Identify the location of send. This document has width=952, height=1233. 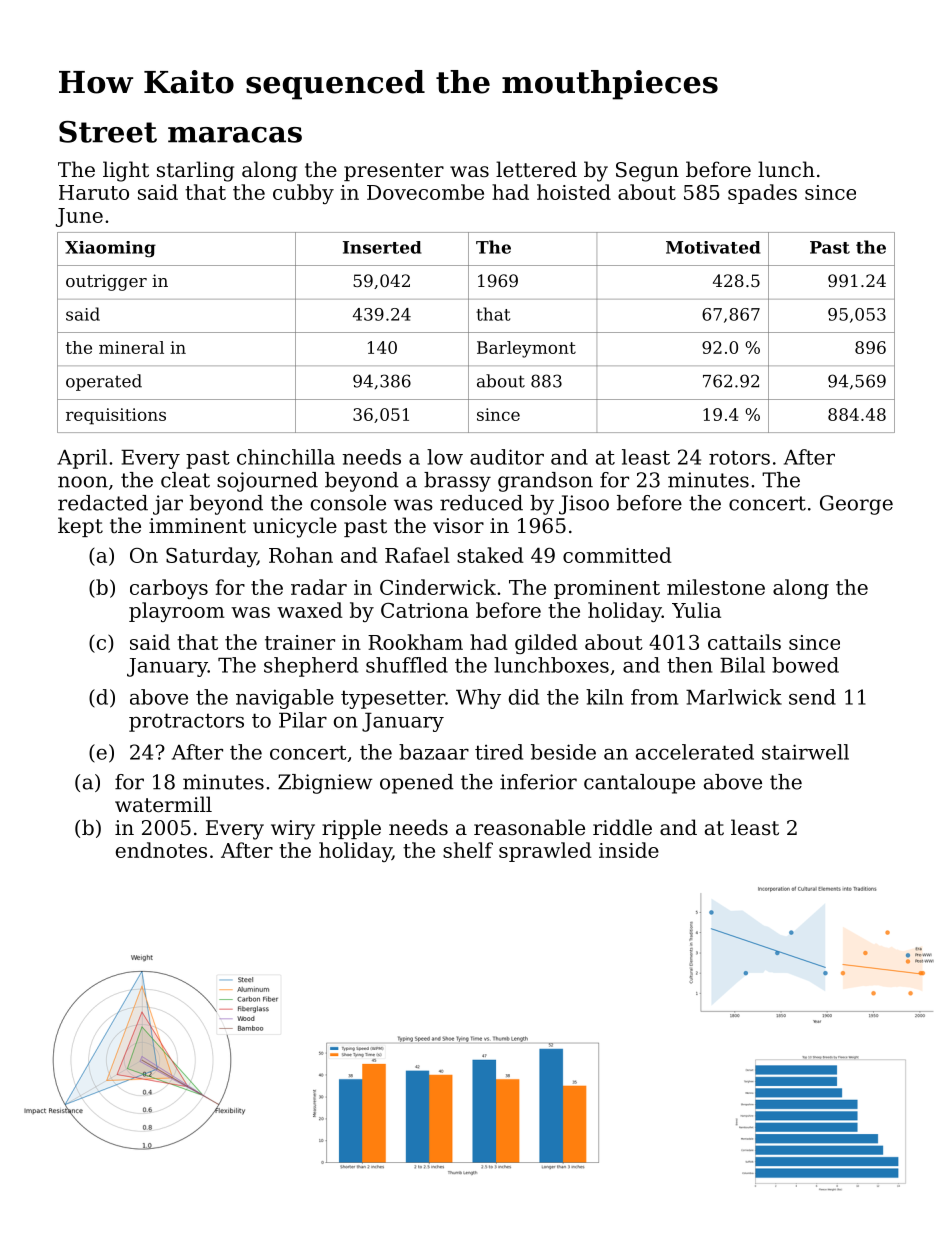
(812, 697).
